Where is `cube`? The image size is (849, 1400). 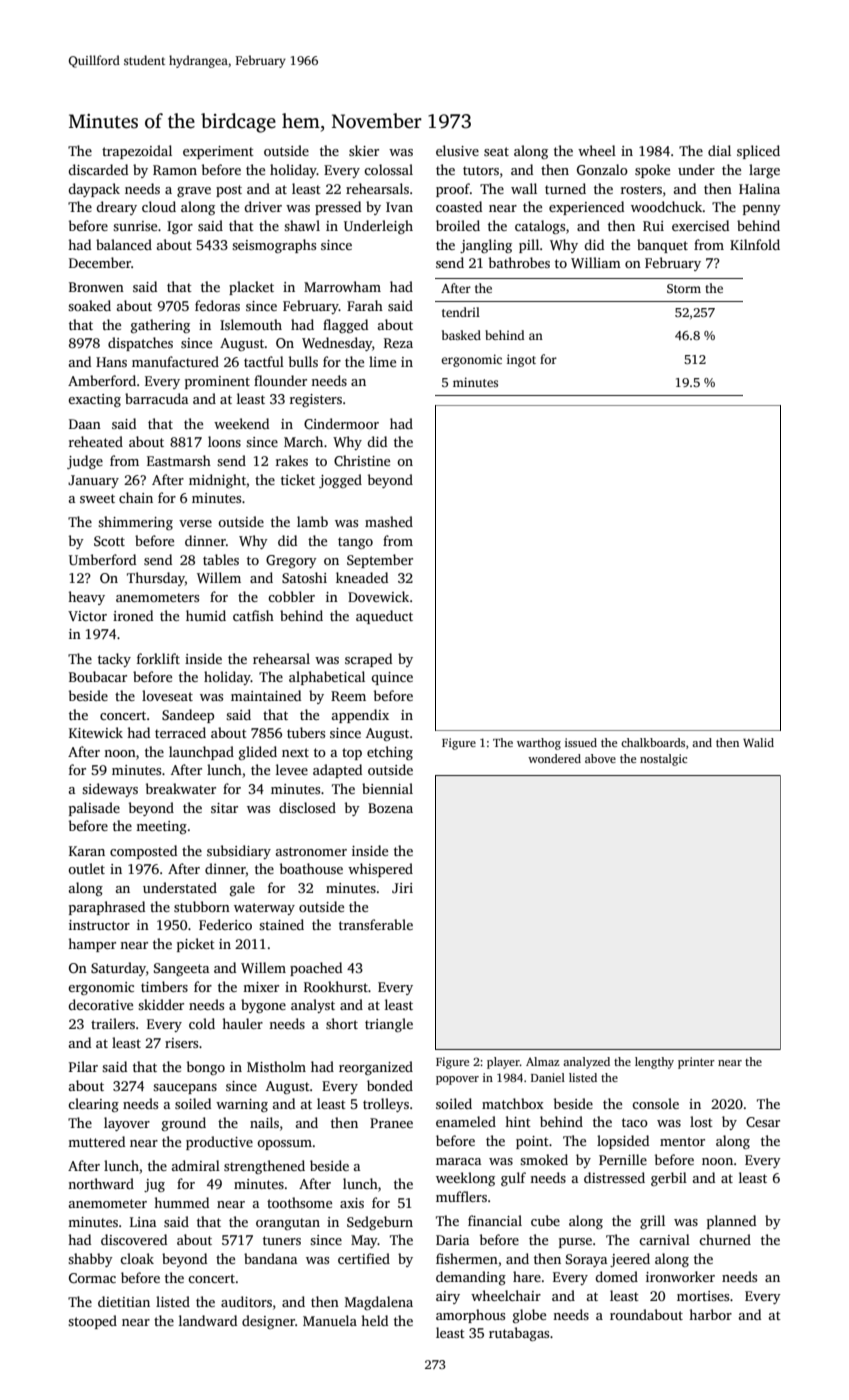 cube is located at coordinates (545, 1220).
